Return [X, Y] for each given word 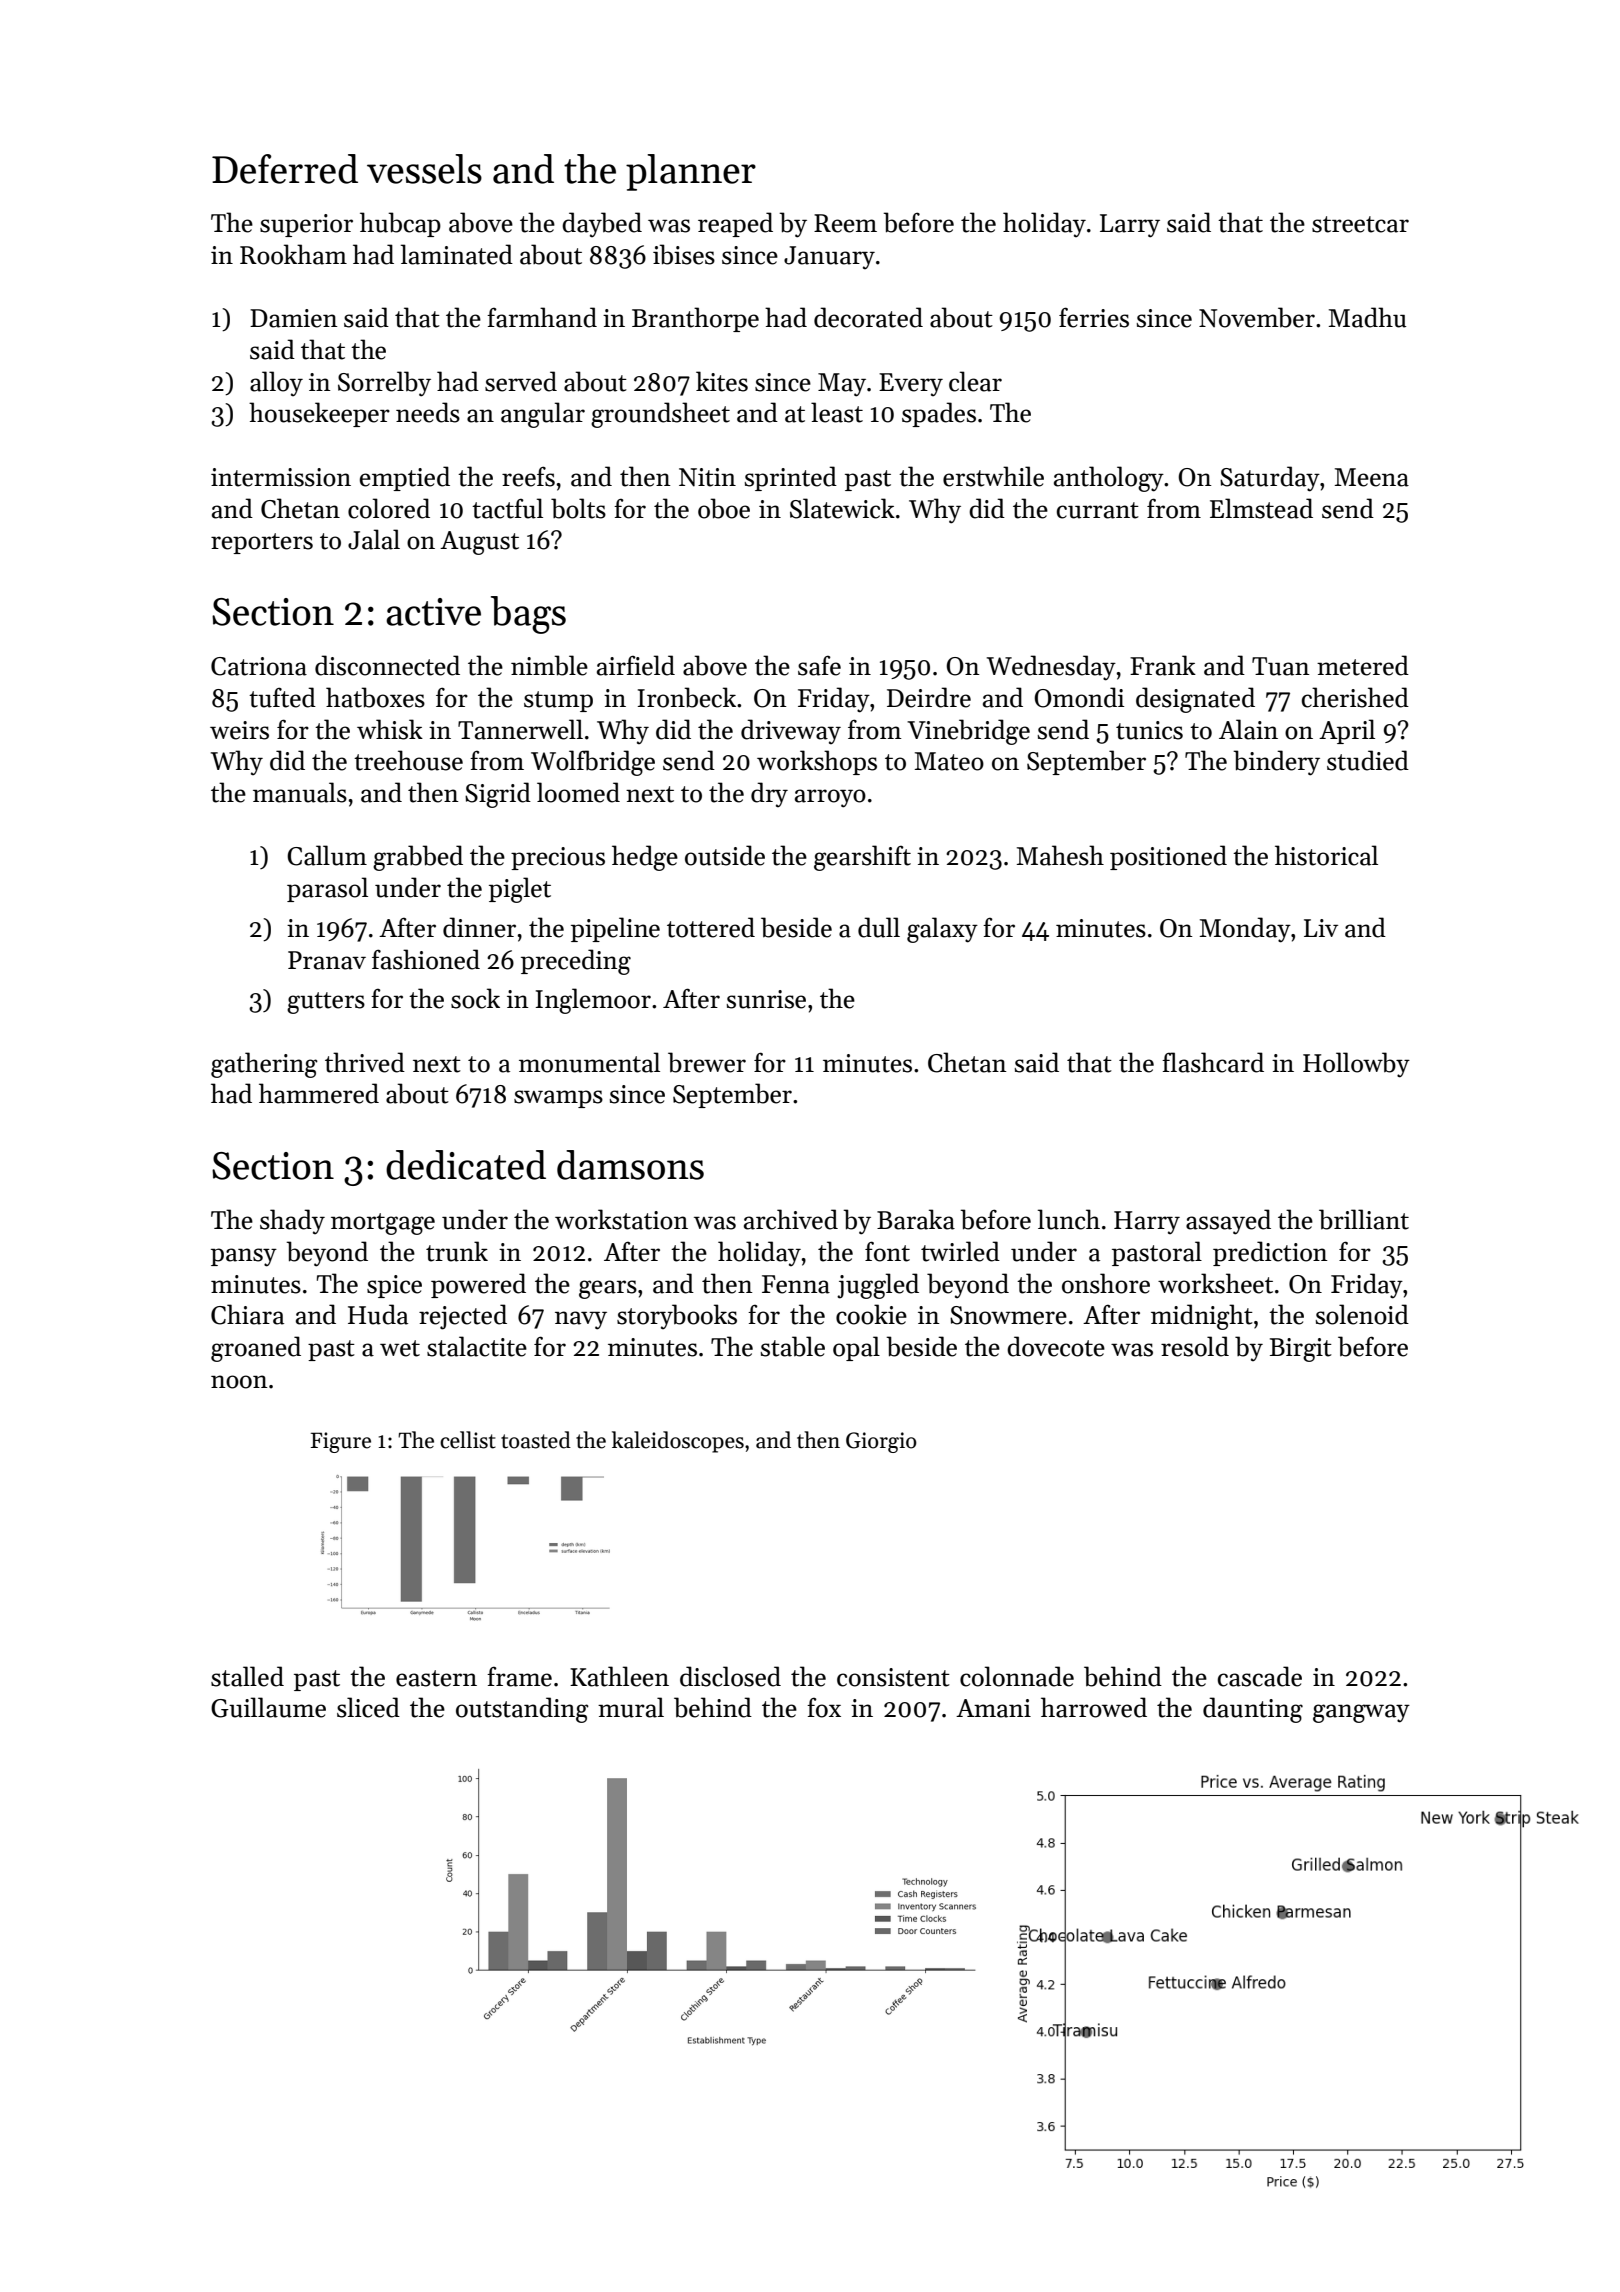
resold [1195, 1346]
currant [1098, 510]
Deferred [285, 169]
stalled [247, 1676]
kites [722, 381]
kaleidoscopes [678, 1442]
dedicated [466, 1165]
